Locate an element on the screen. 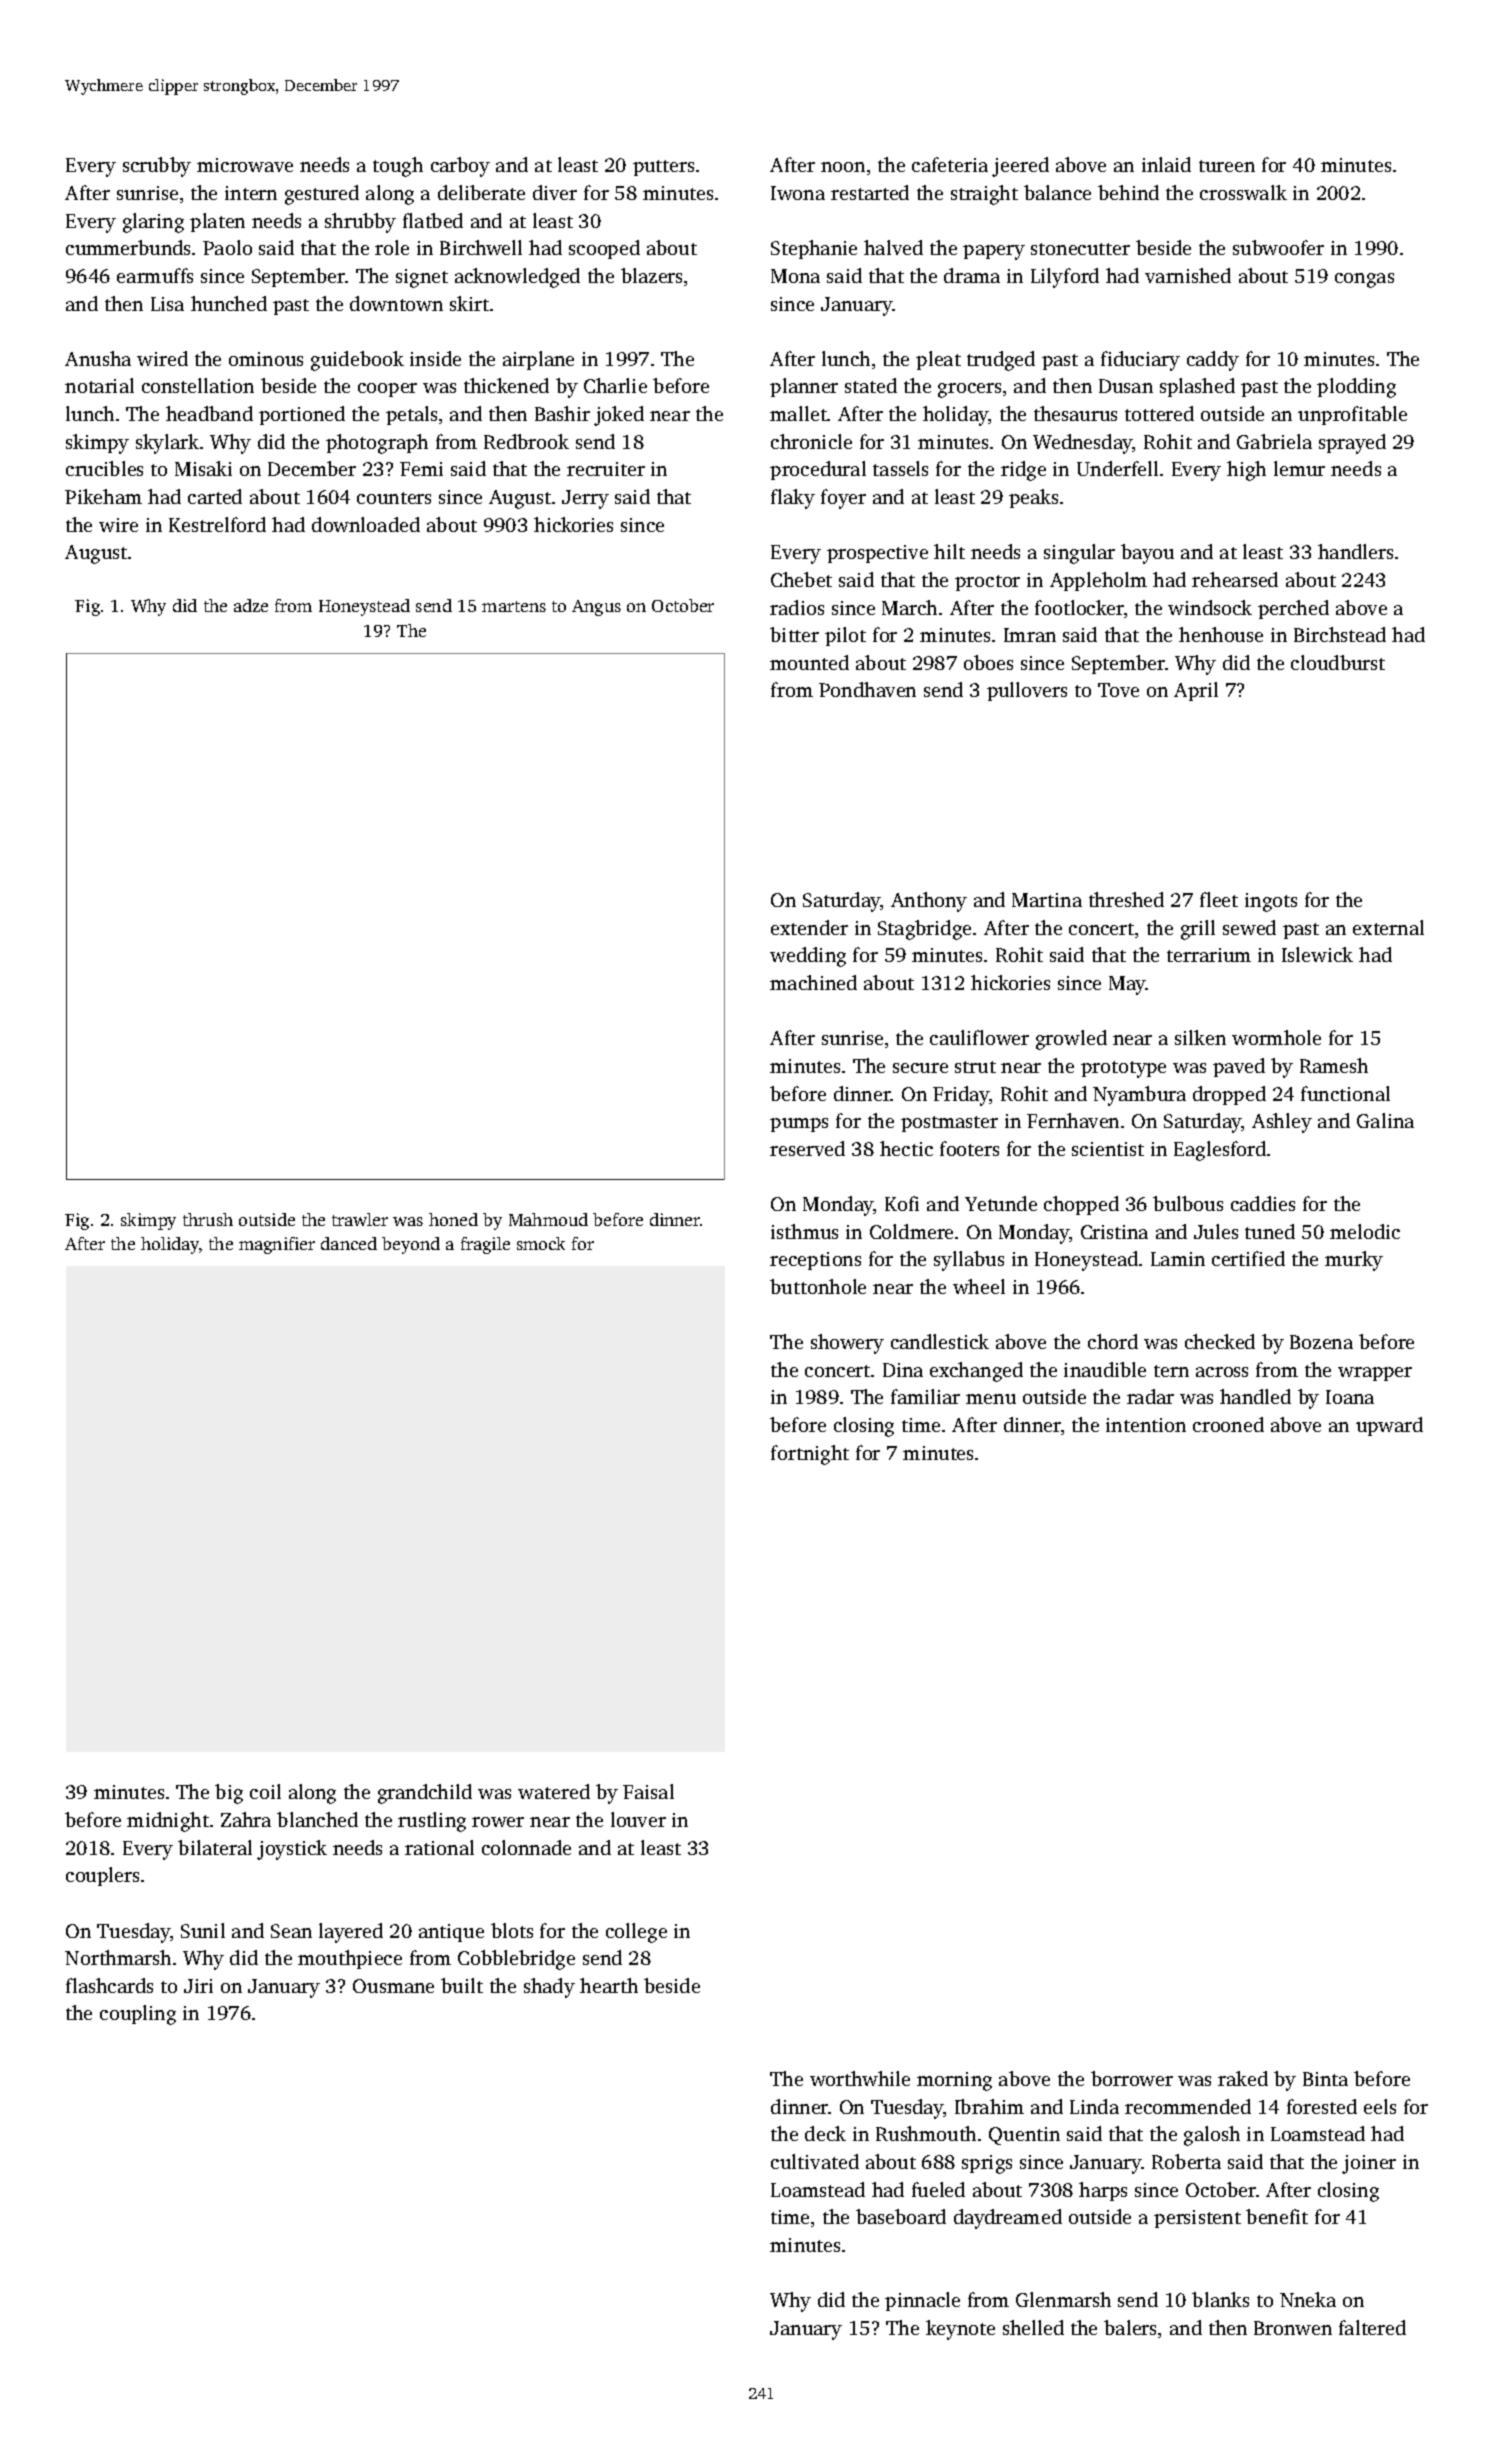 The width and height of the screenshot is (1496, 2464). baseboard is located at coordinates (901, 2216).
